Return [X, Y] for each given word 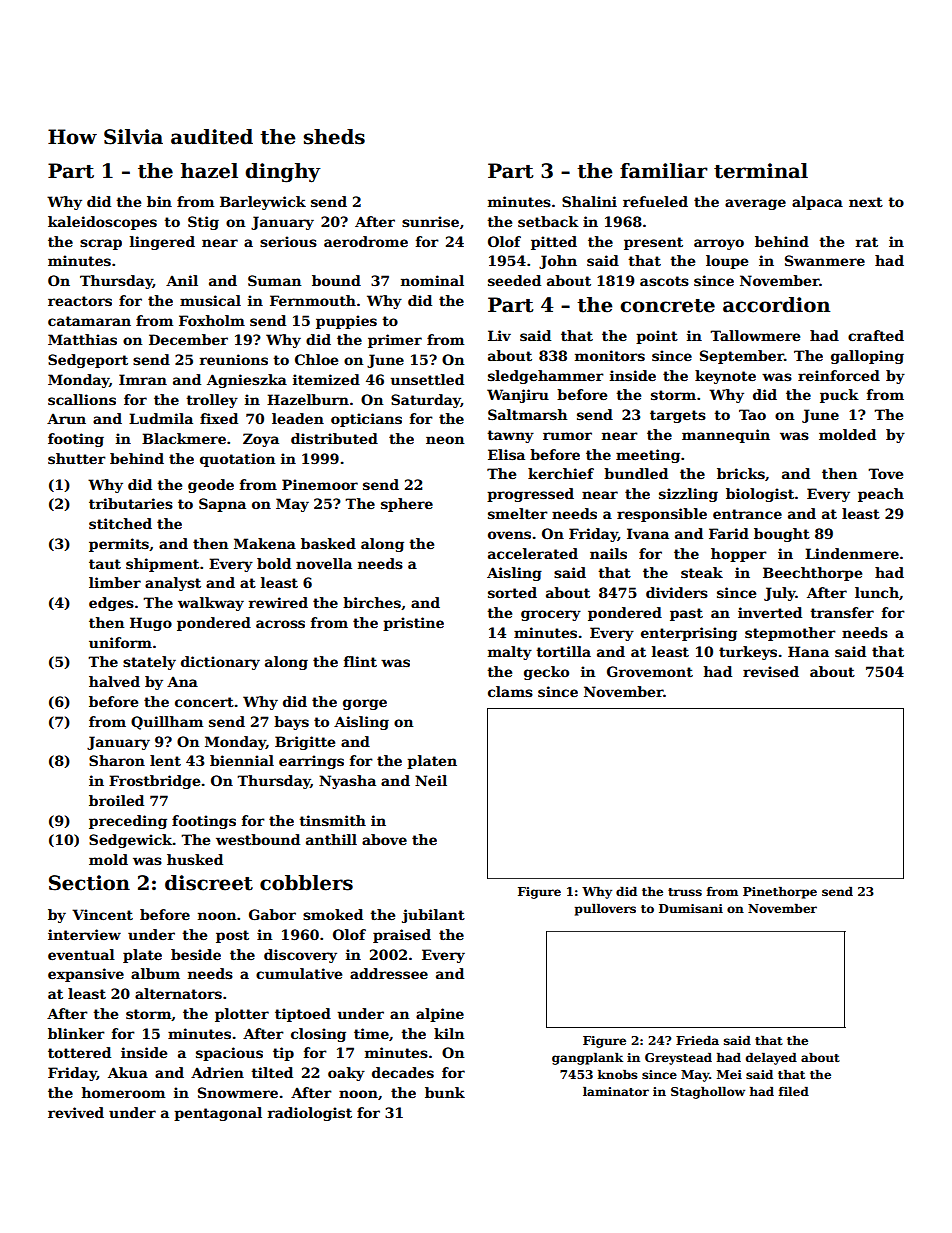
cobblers [306, 883]
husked [195, 859]
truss [685, 892]
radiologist [310, 1114]
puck [839, 396]
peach [881, 495]
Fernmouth [313, 300]
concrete [667, 306]
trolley [212, 401]
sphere [407, 505]
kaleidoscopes [102, 223]
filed [794, 1091]
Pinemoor [320, 484]
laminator [616, 1091]
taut [105, 564]
